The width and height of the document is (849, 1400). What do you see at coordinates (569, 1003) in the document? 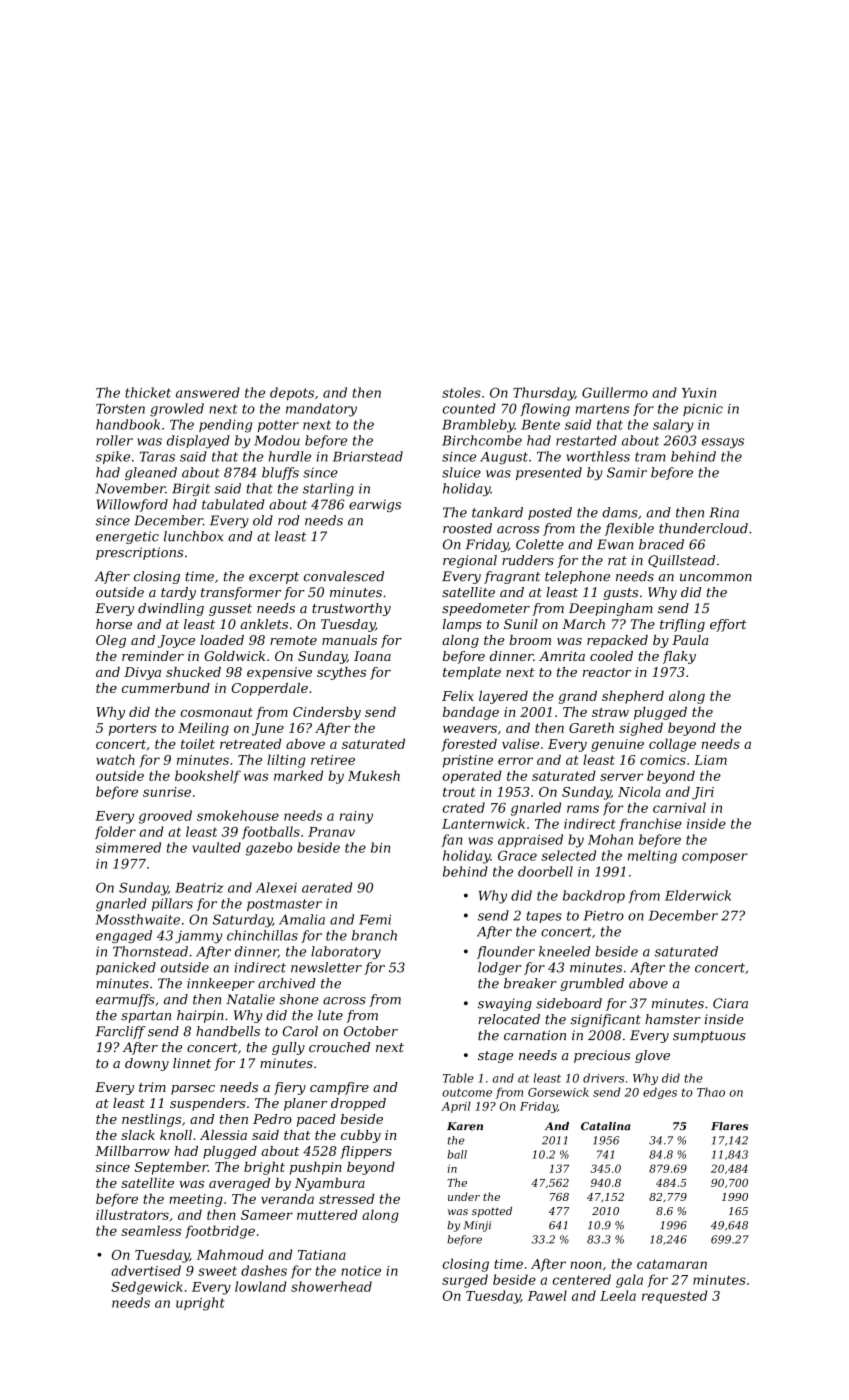
I see `sideboard` at bounding box center [569, 1003].
